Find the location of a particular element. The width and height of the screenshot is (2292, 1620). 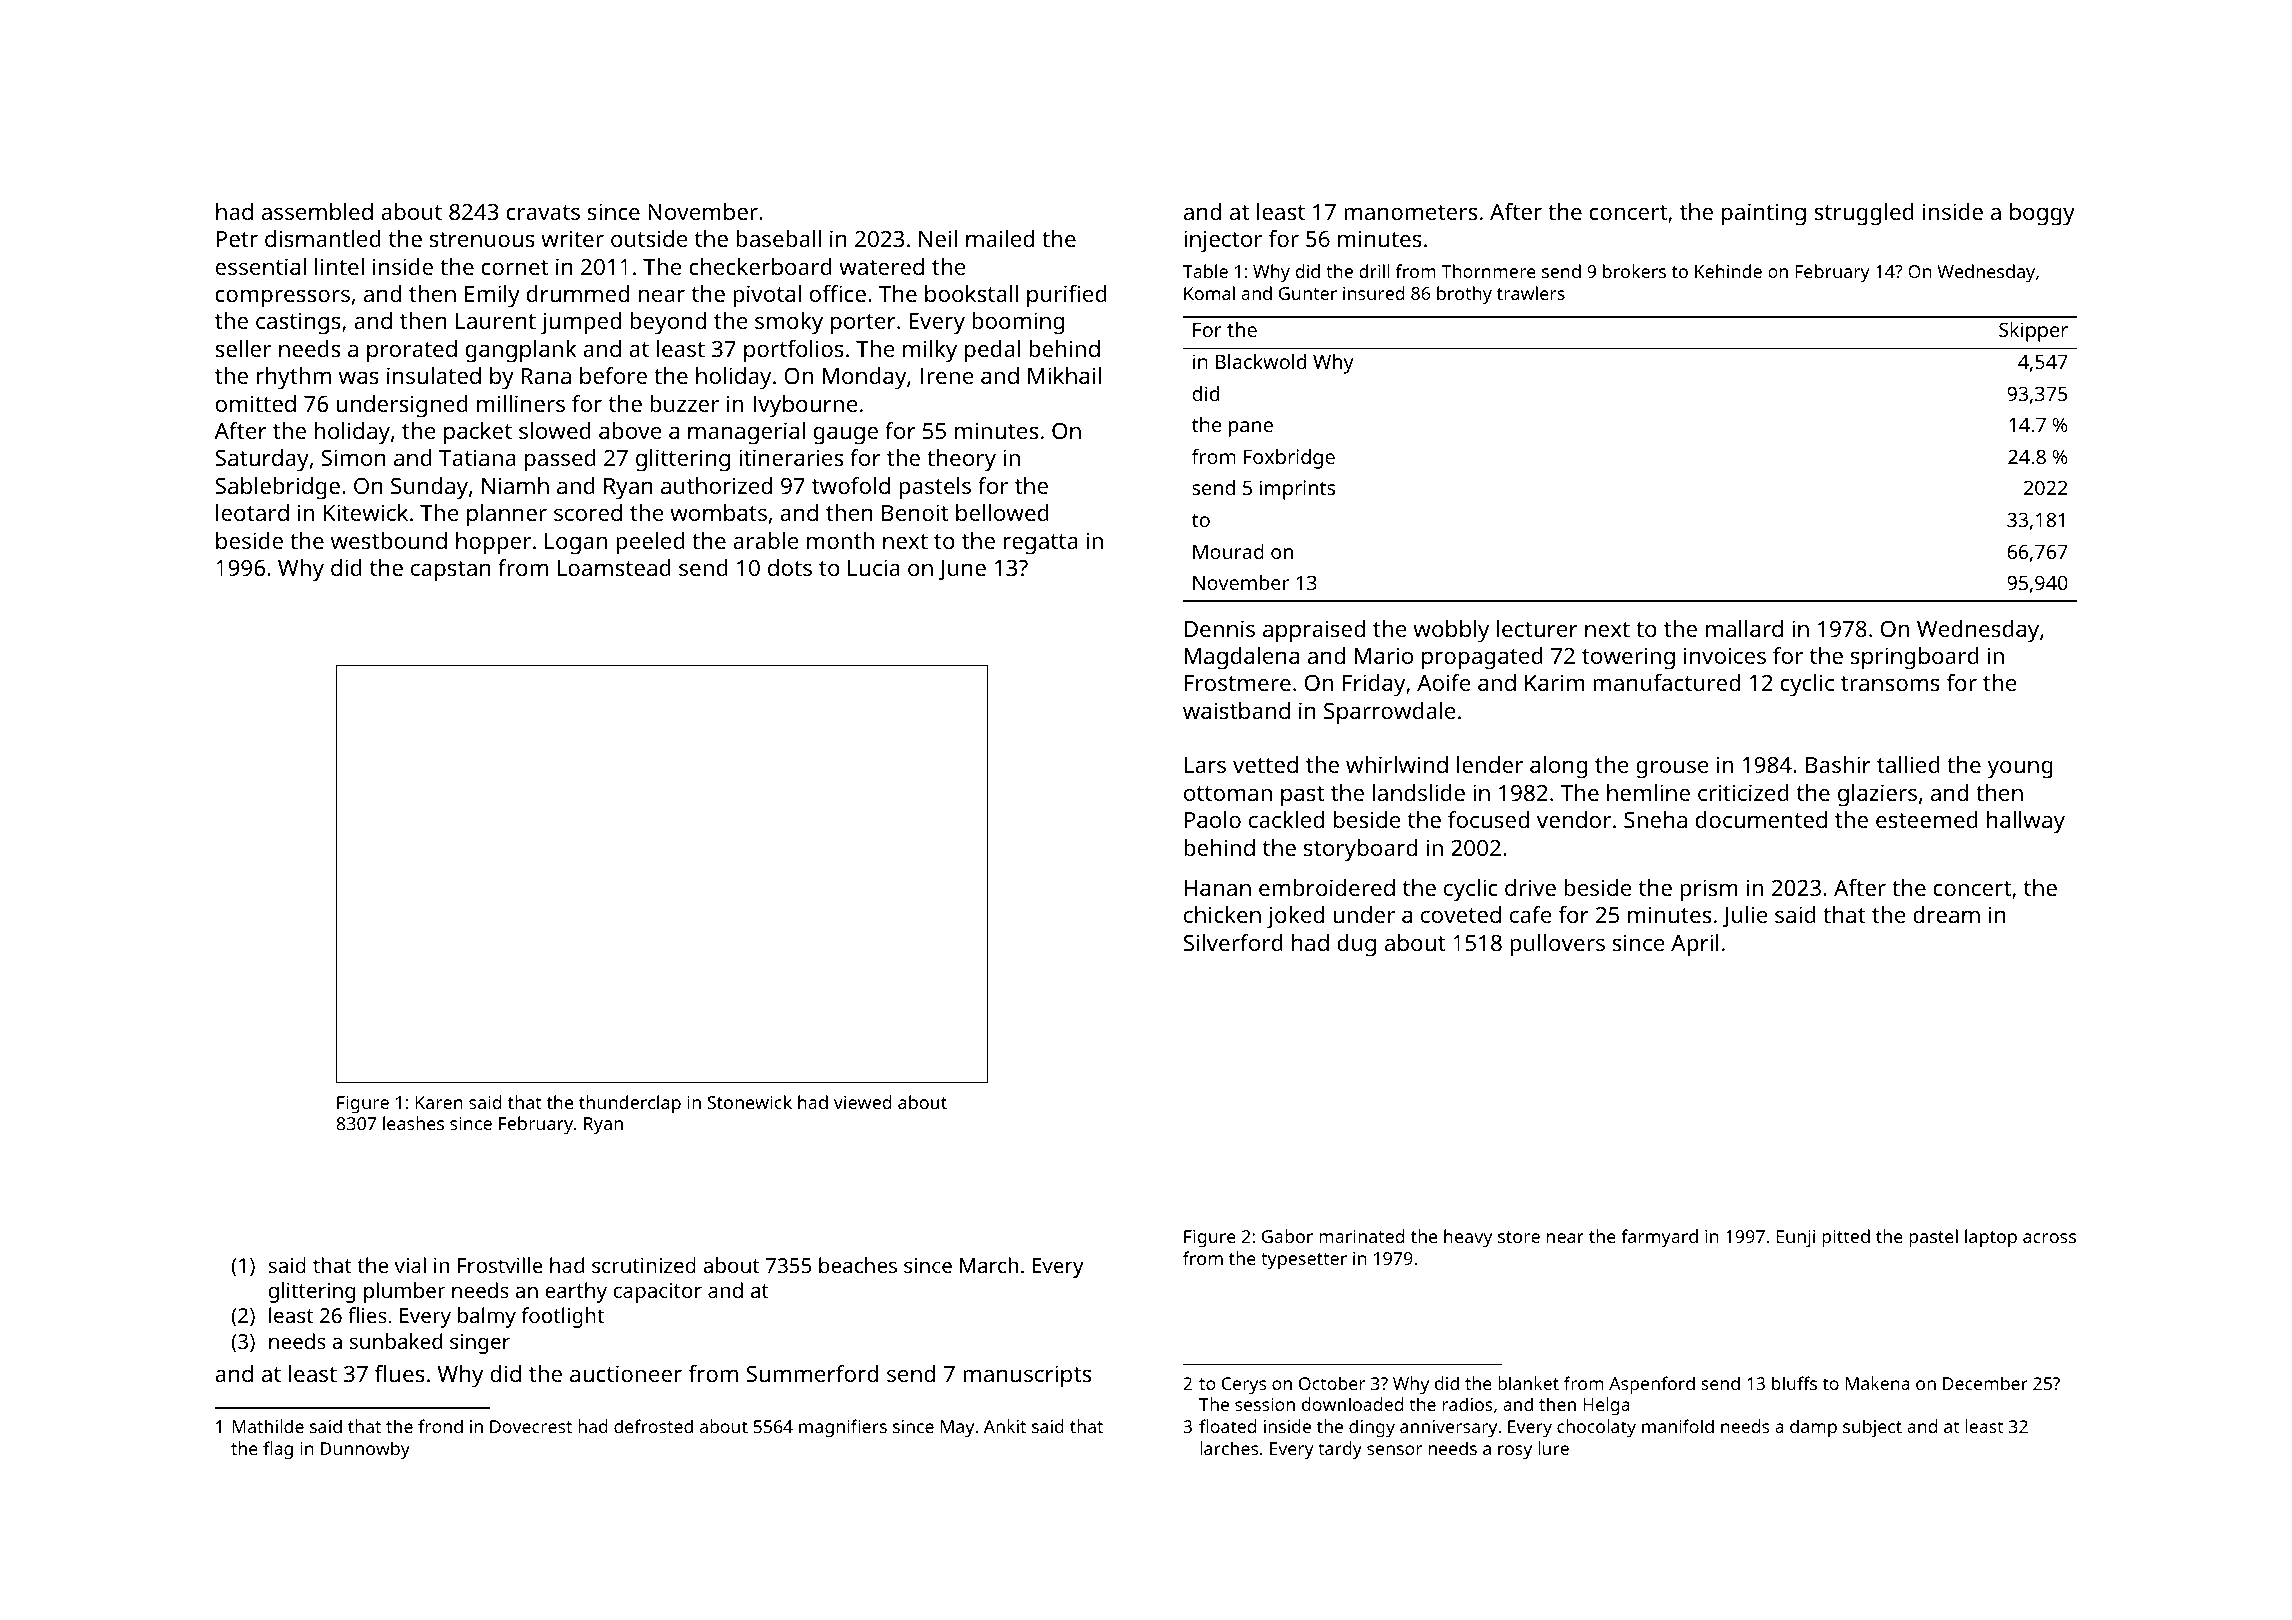

cravats is located at coordinates (543, 212).
